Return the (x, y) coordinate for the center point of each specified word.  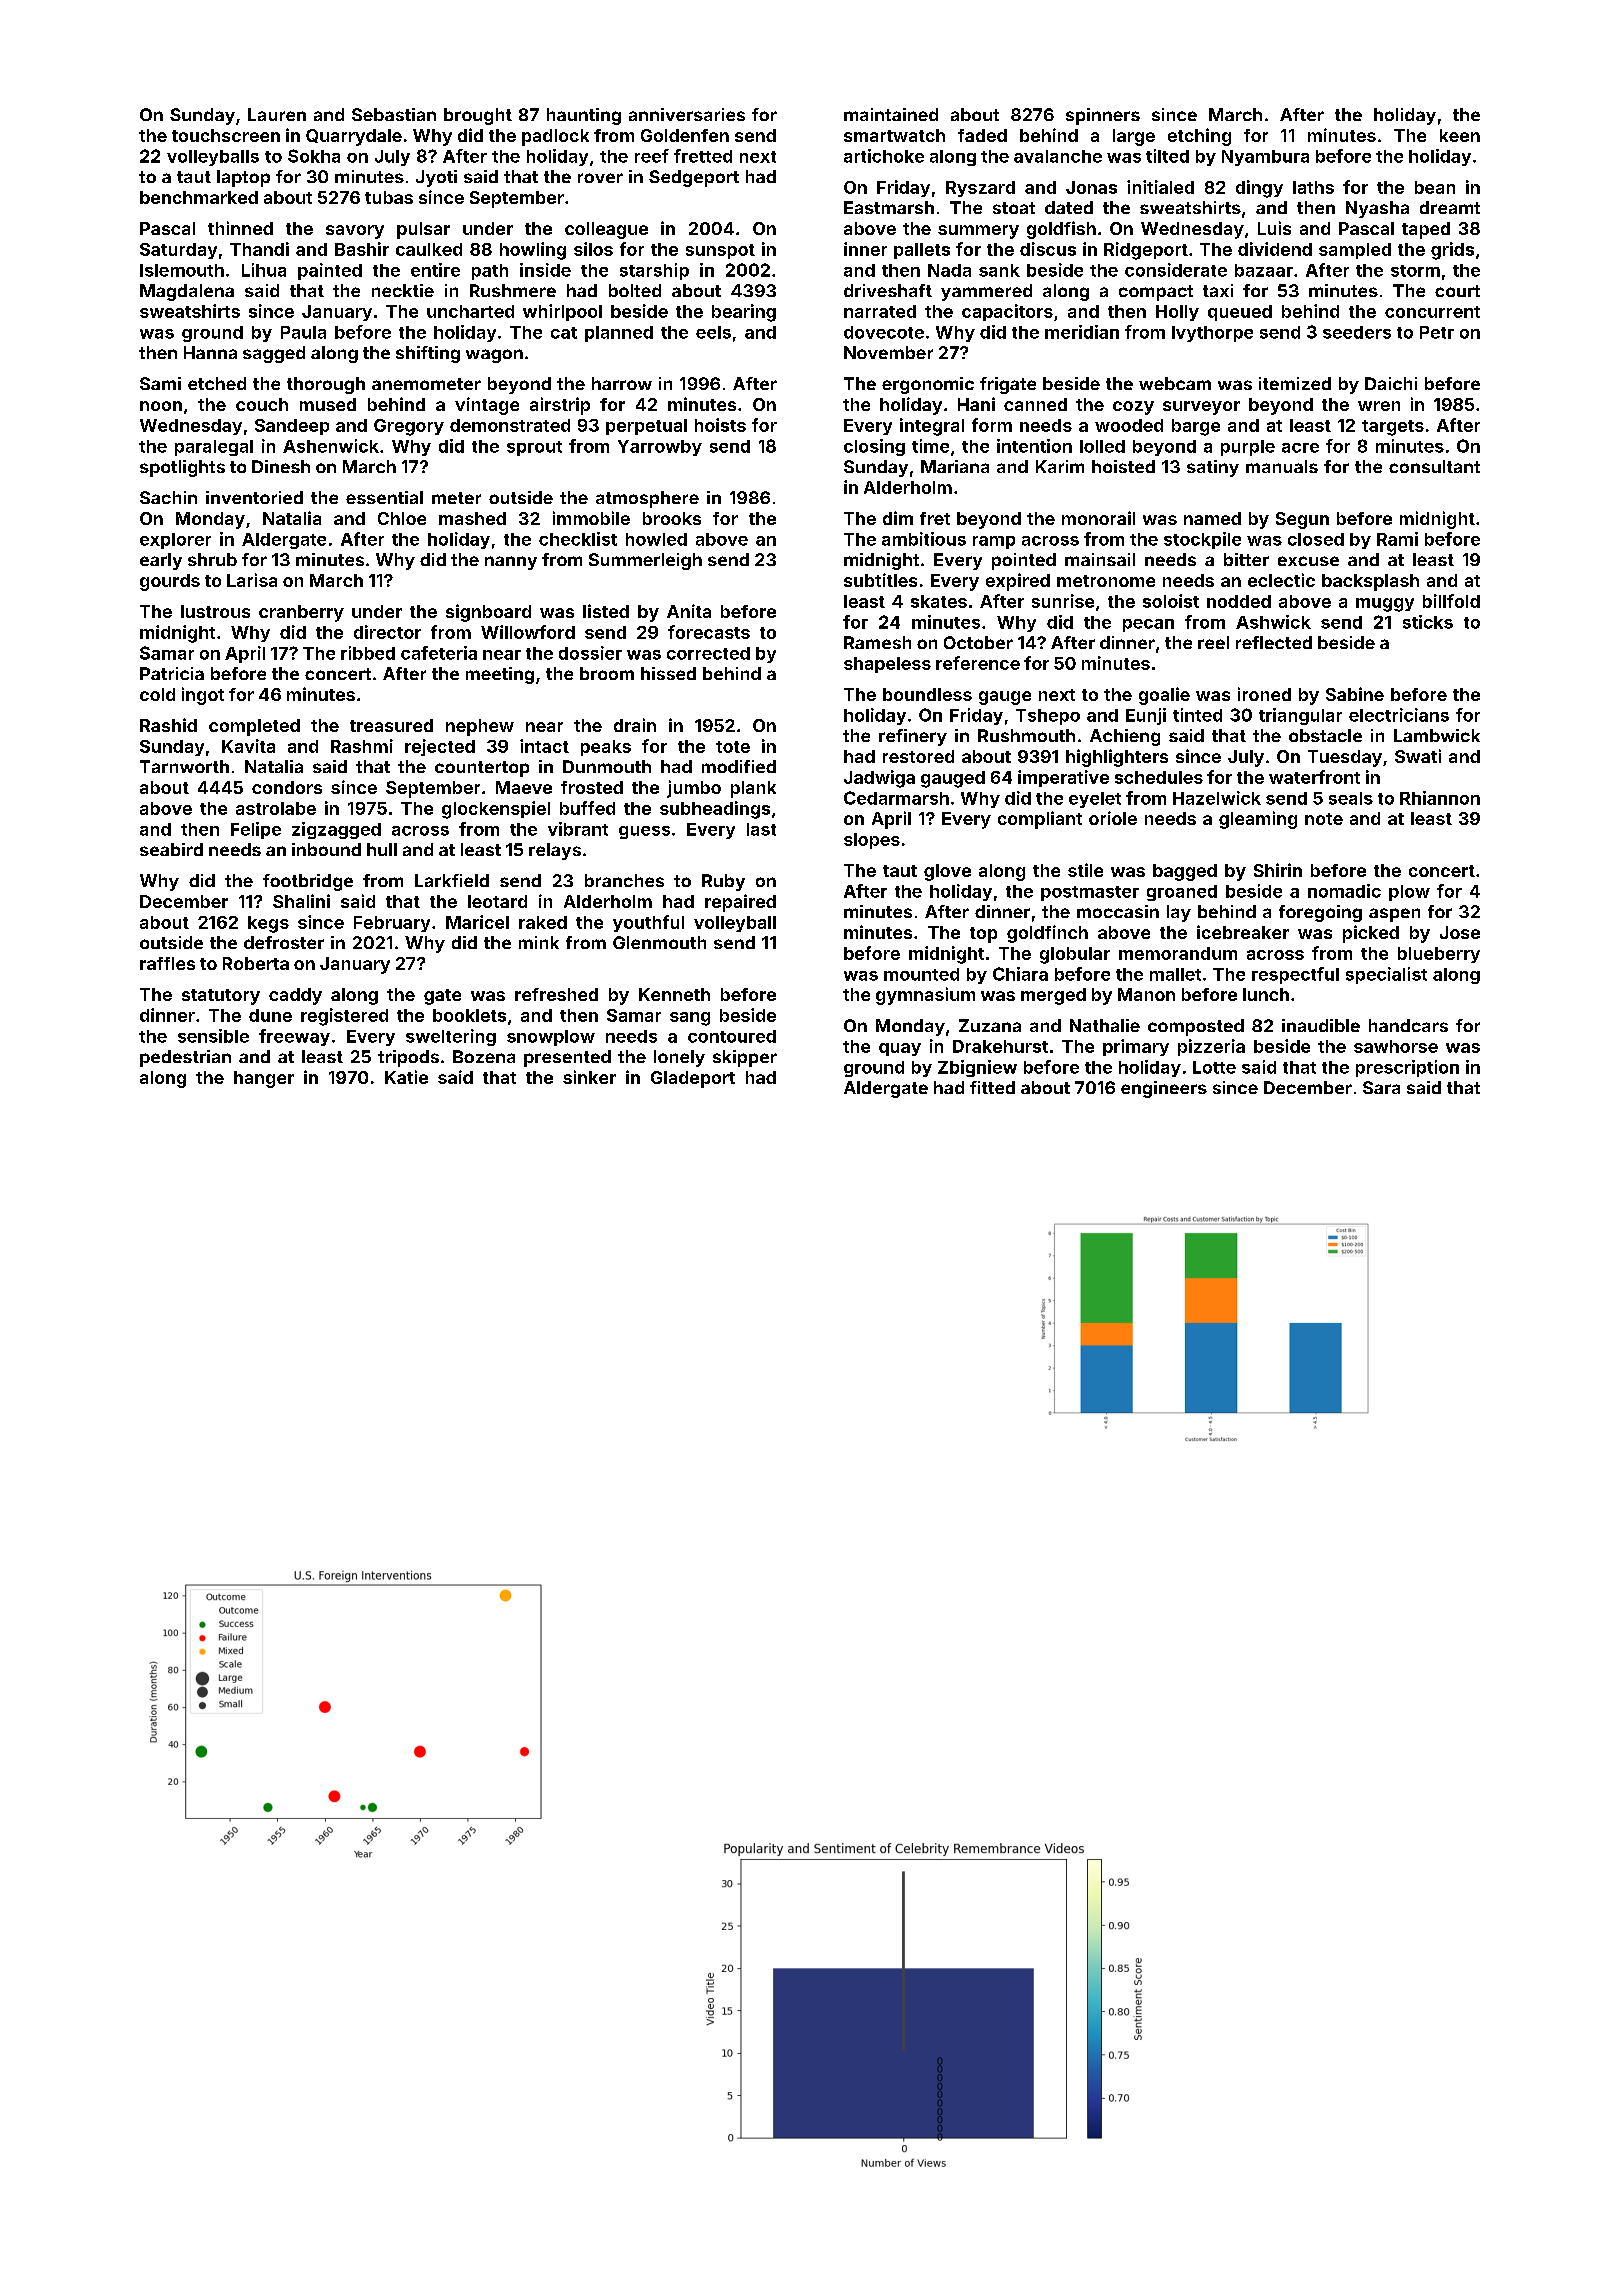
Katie (406, 1077)
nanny (511, 563)
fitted (992, 1087)
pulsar (423, 230)
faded (982, 135)
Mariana (955, 466)
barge (1196, 427)
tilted (1167, 156)
